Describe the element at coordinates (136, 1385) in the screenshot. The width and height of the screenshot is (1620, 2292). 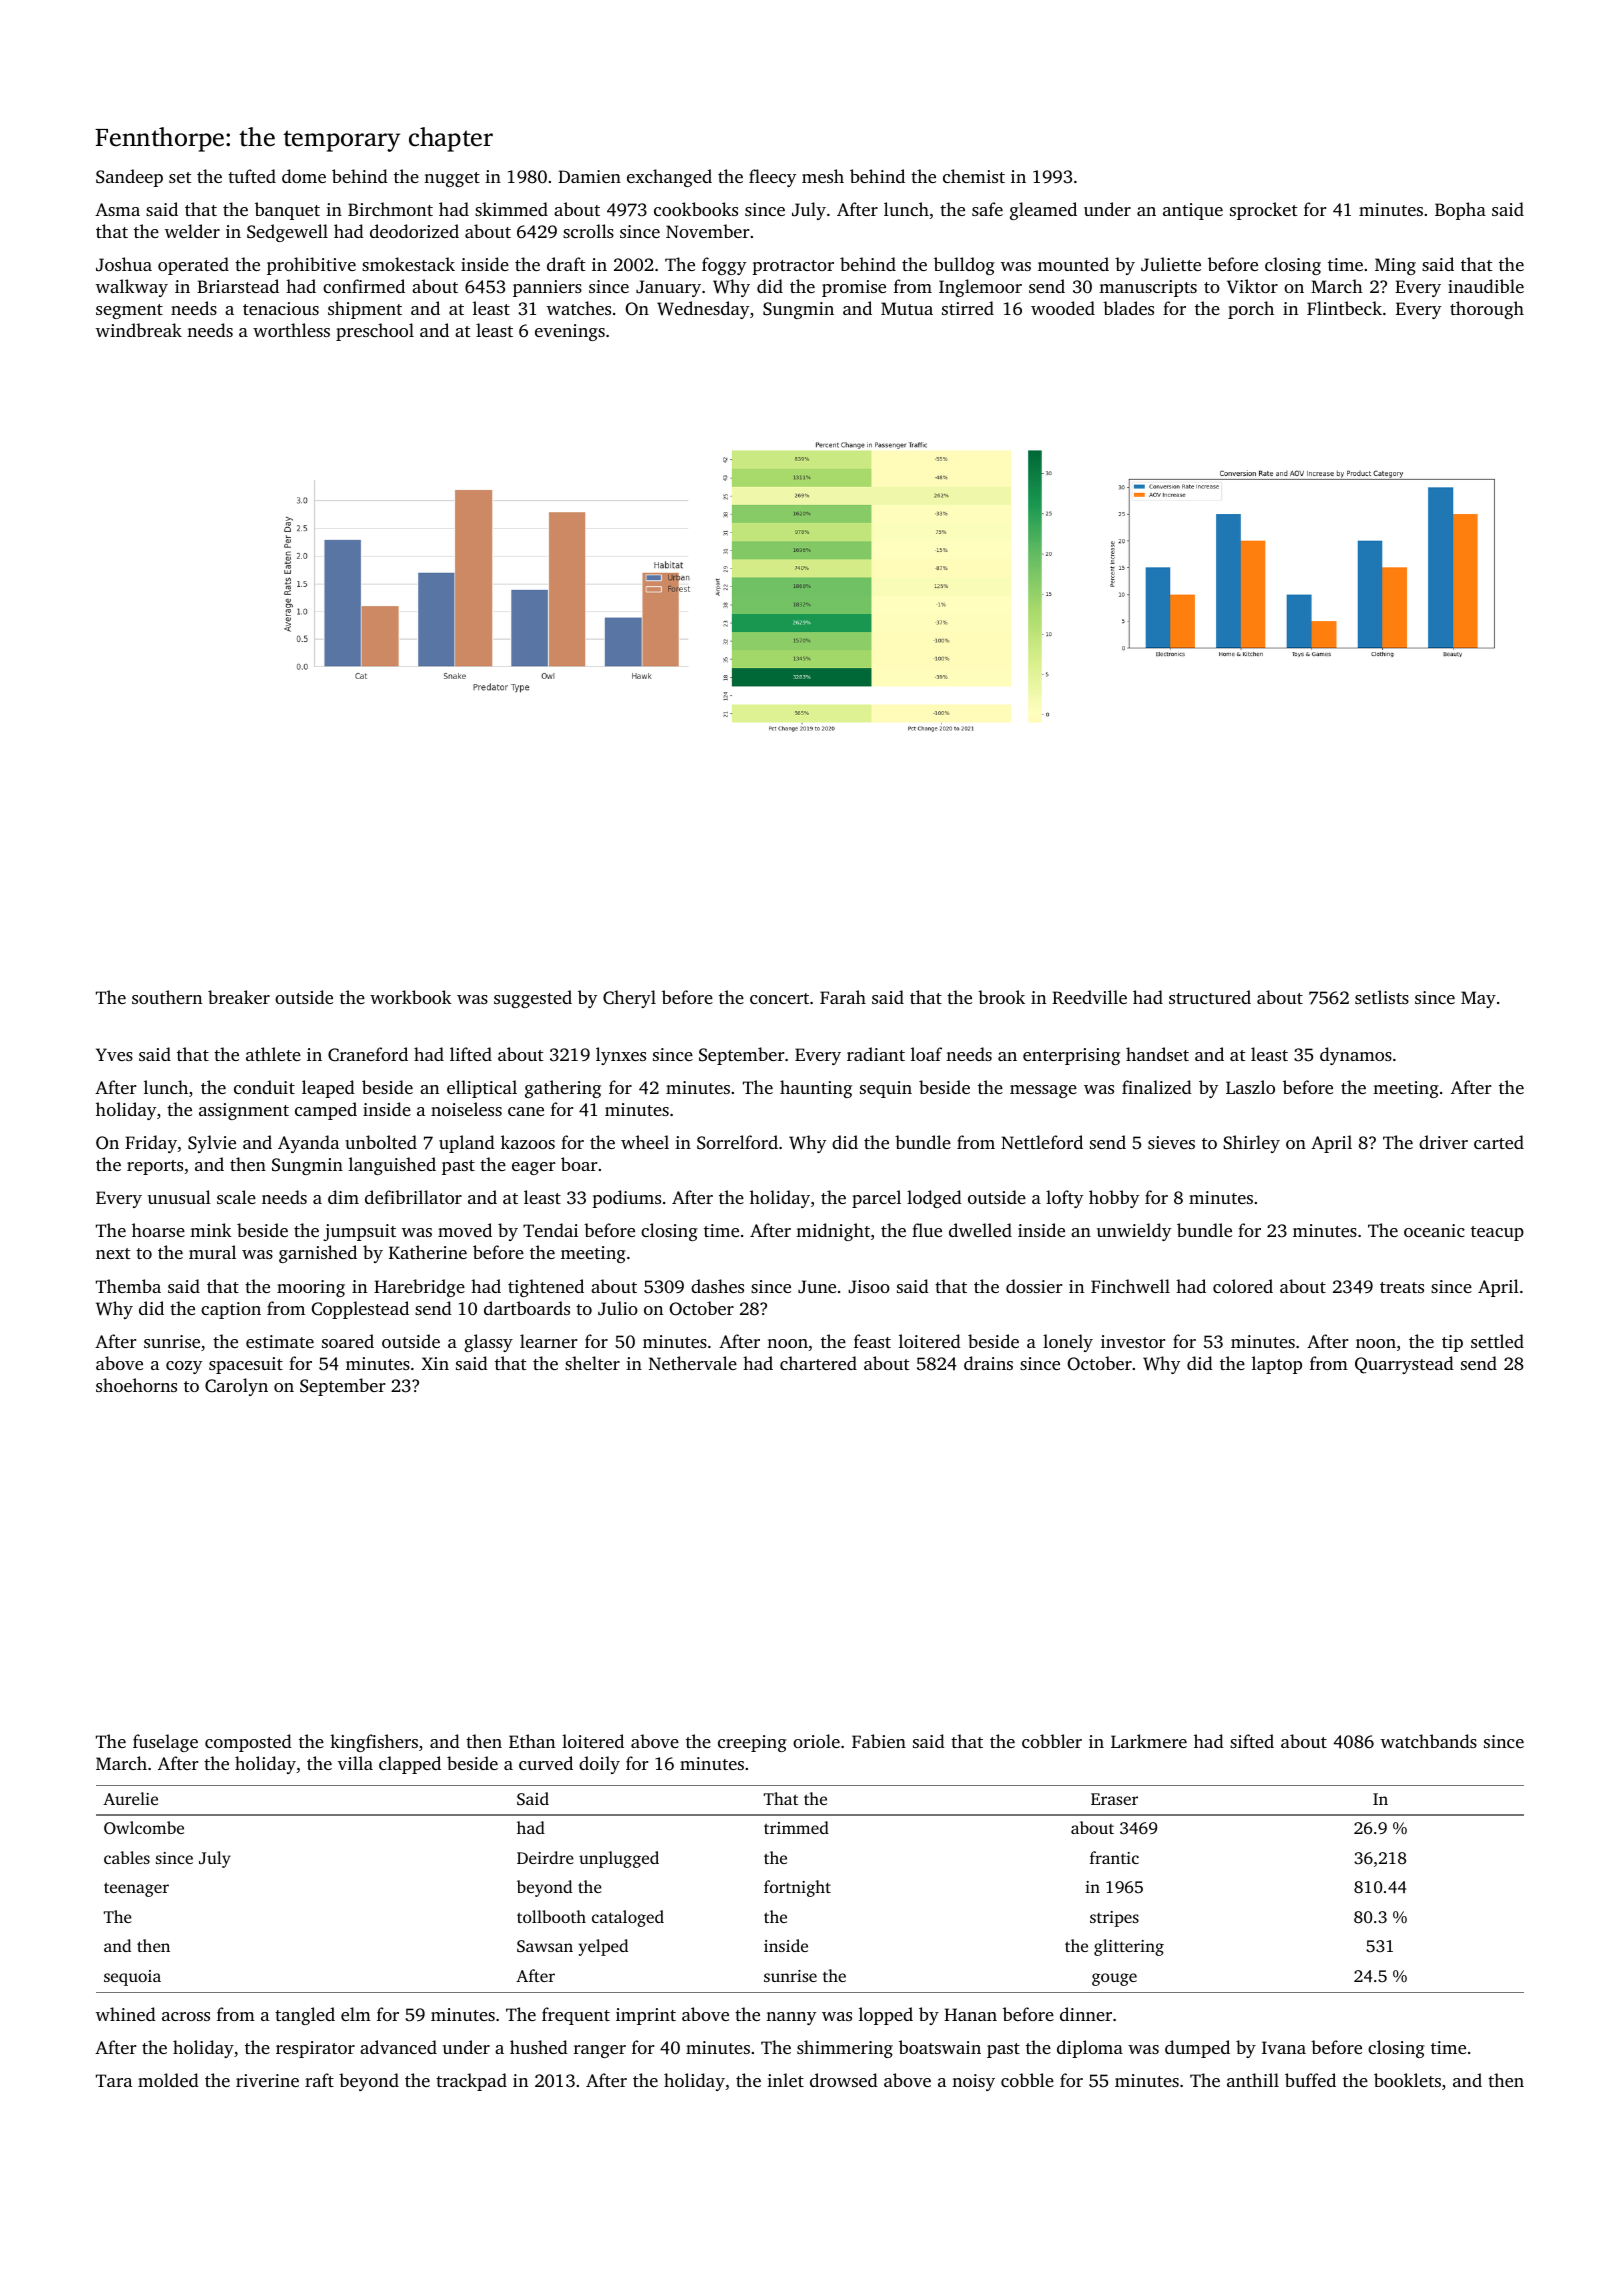
I see `shoehorns` at that location.
